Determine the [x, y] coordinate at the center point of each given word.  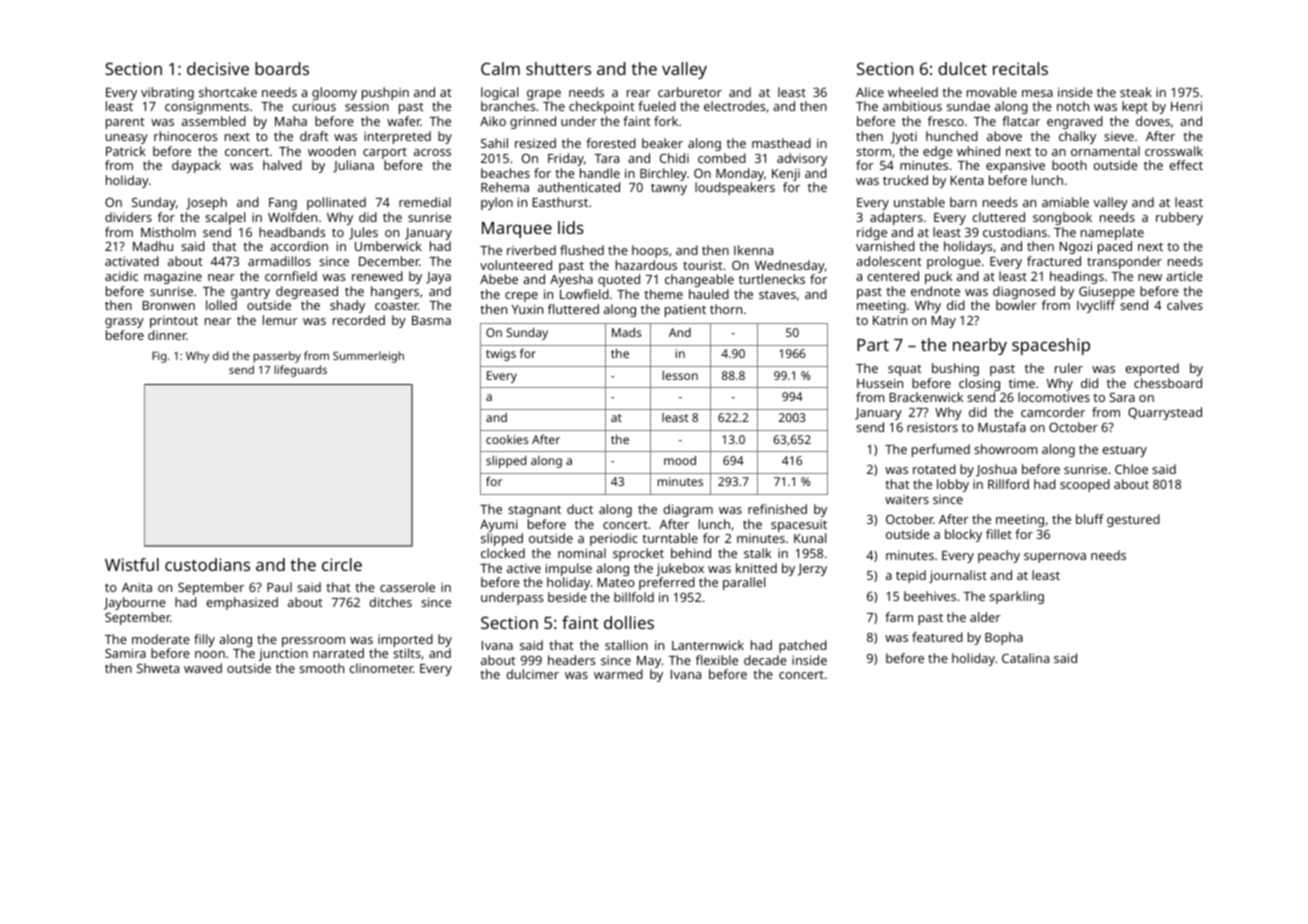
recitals [1020, 68]
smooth [321, 668]
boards [282, 68]
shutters [558, 68]
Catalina [1025, 658]
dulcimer [532, 674]
